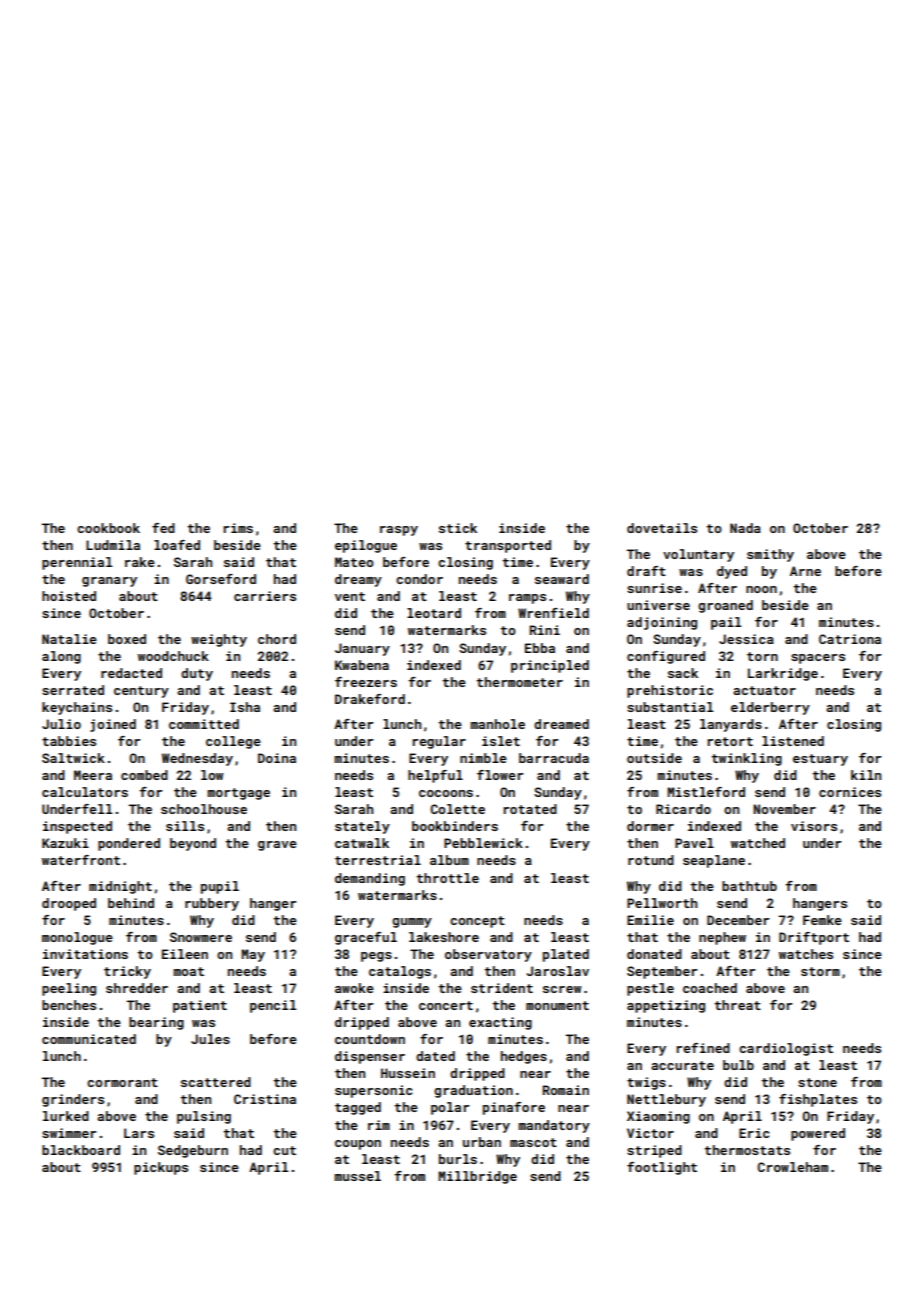 This screenshot has height=1308, width=924. What do you see at coordinates (818, 659) in the screenshot?
I see `spacers` at bounding box center [818, 659].
